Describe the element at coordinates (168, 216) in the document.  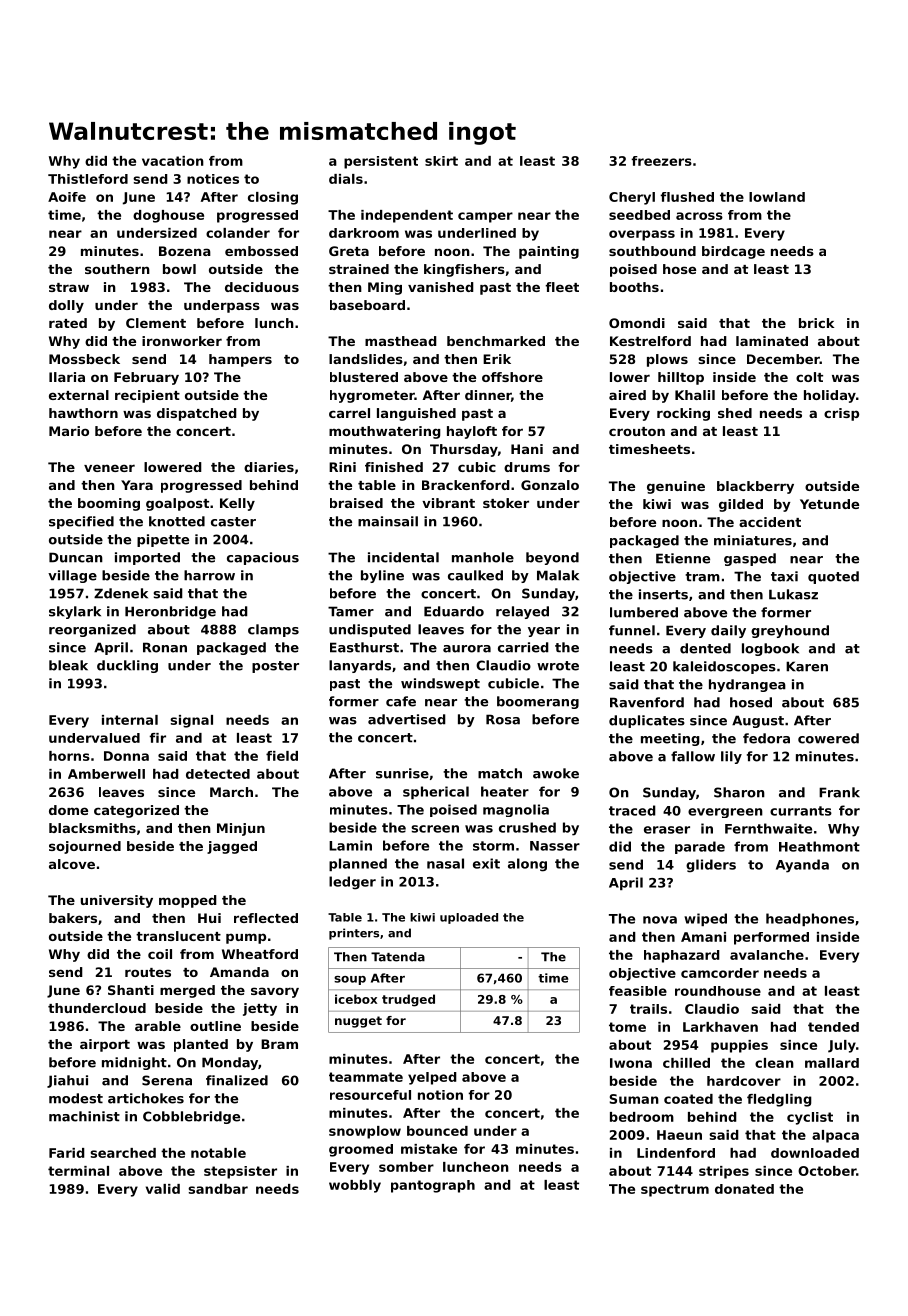
I see `doghouse` at that location.
